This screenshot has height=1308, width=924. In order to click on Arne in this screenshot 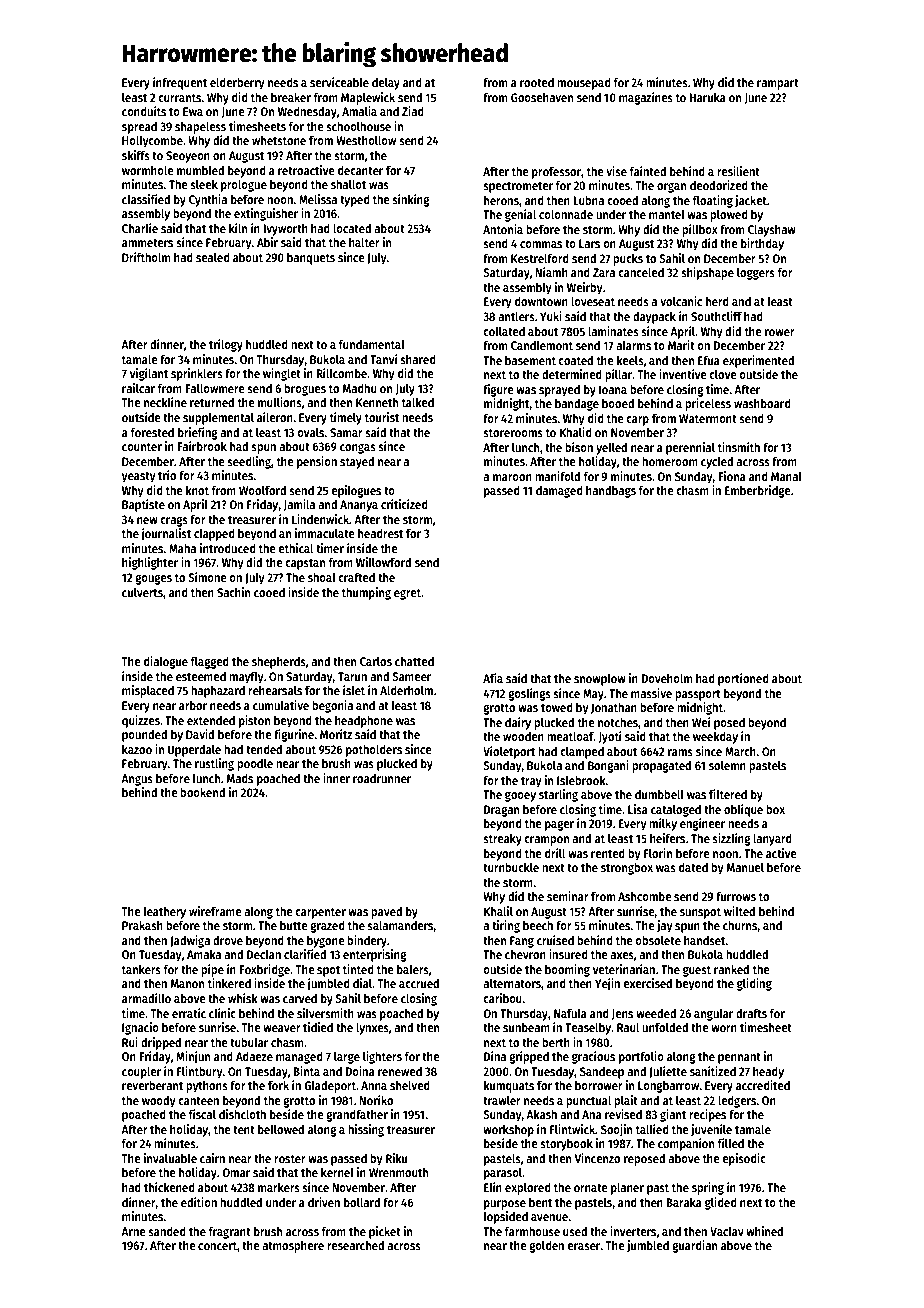, I will do `click(133, 1231)`.
